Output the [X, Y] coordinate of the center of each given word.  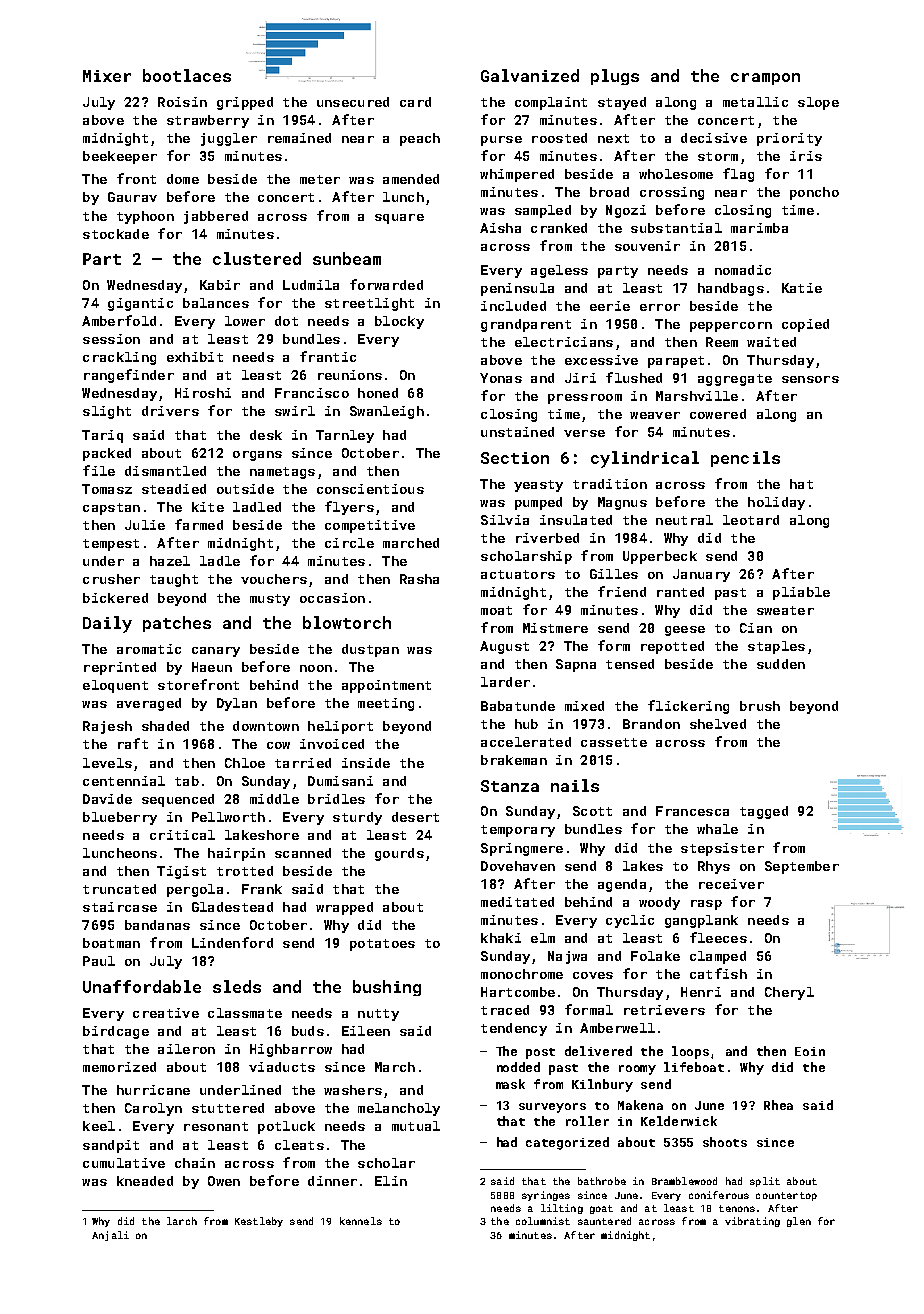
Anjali [110, 1236]
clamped [718, 957]
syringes [546, 1196]
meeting [386, 704]
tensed [630, 664]
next [613, 138]
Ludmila [311, 285]
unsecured [353, 102]
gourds [399, 854]
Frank [262, 889]
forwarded [386, 284]
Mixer [107, 76]
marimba [759, 228]
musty [270, 600]
